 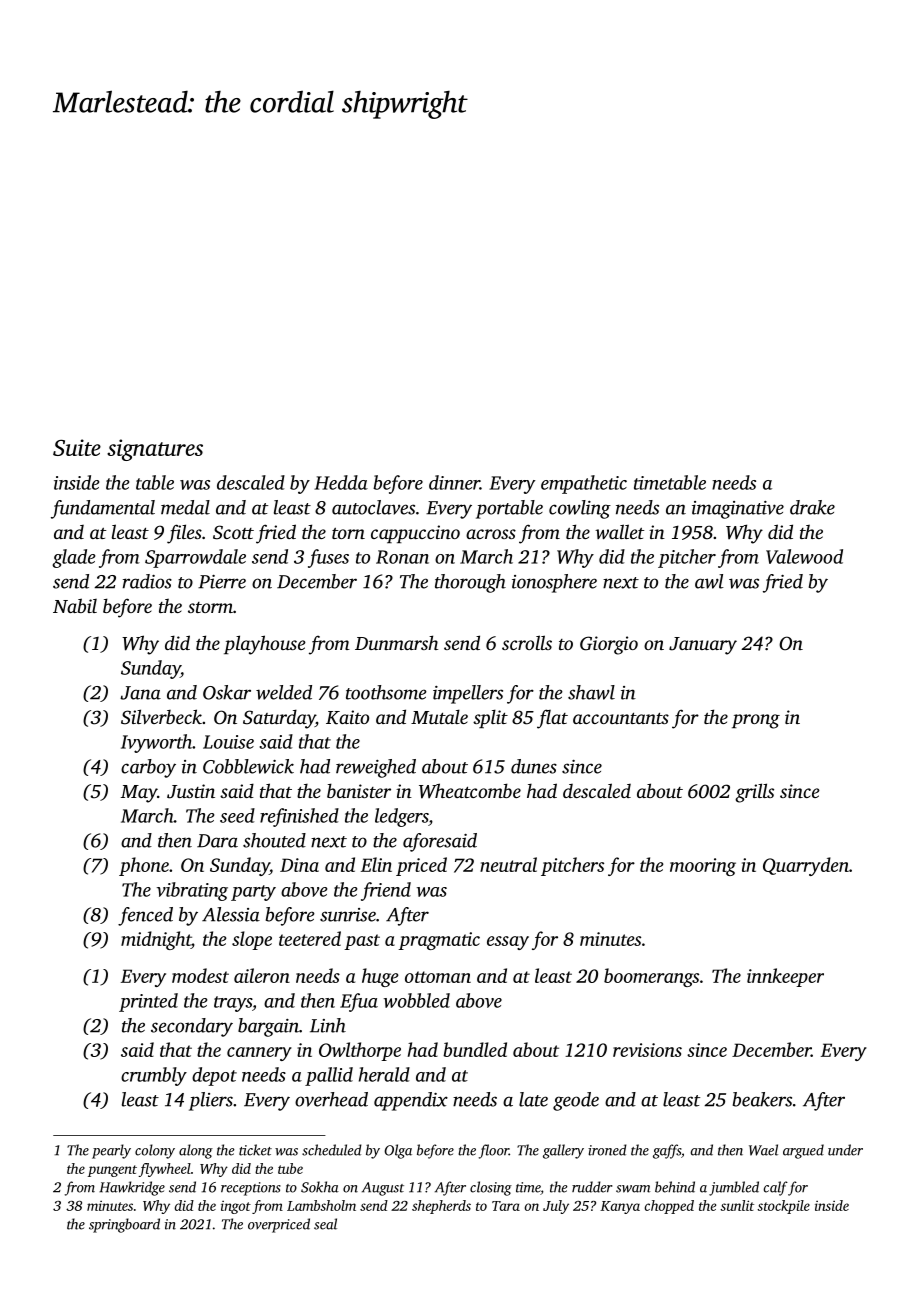 I want to click on signatures, so click(x=155, y=450).
